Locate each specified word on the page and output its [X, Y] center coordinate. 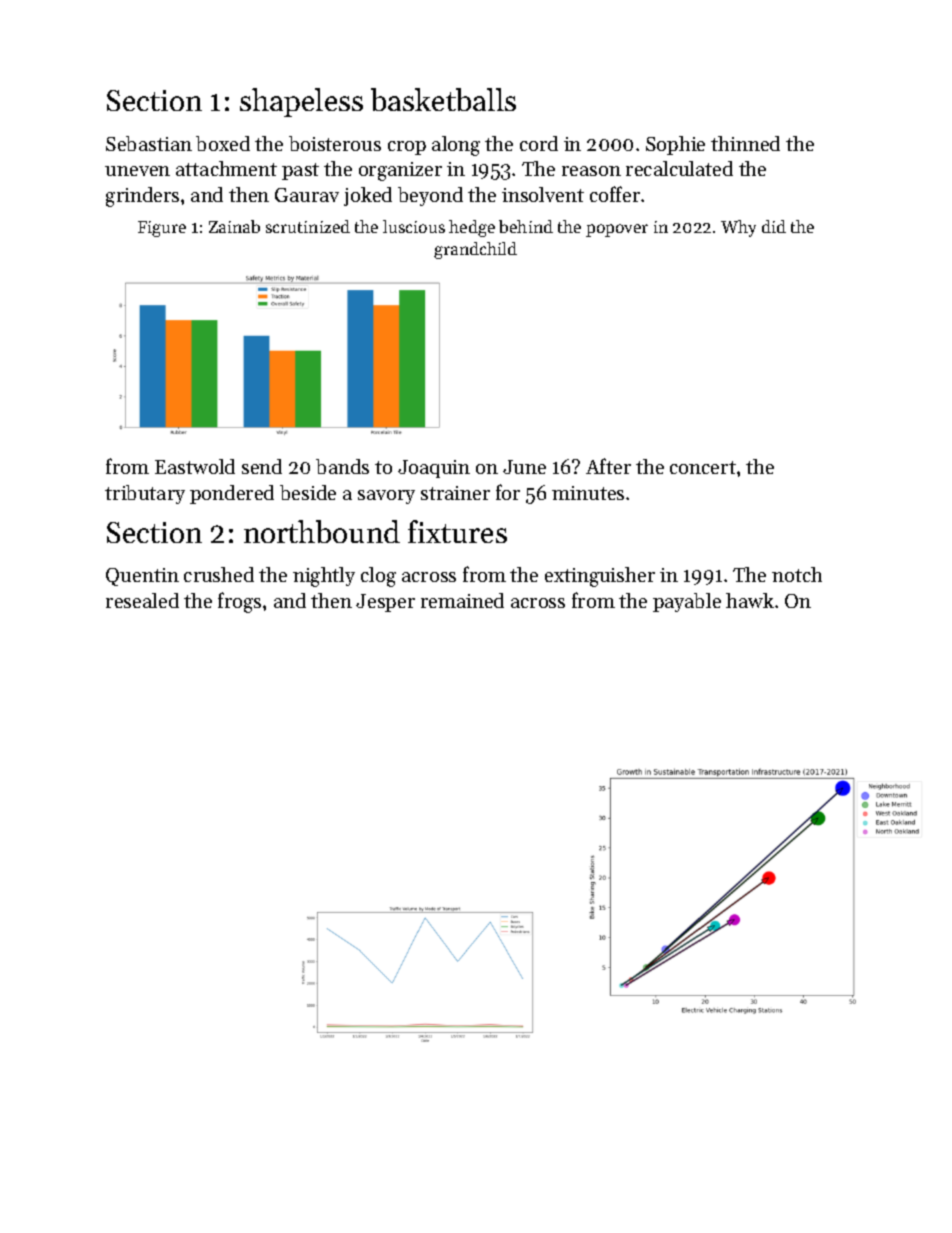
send [262, 466]
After [608, 466]
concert [703, 467]
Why [738, 228]
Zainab [234, 226]
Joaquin [434, 469]
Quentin [142, 577]
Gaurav [307, 195]
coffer [615, 194]
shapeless [301, 102]
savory [386, 497]
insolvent [543, 194]
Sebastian [149, 143]
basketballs [443, 99]
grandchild [475, 250]
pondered [232, 494]
